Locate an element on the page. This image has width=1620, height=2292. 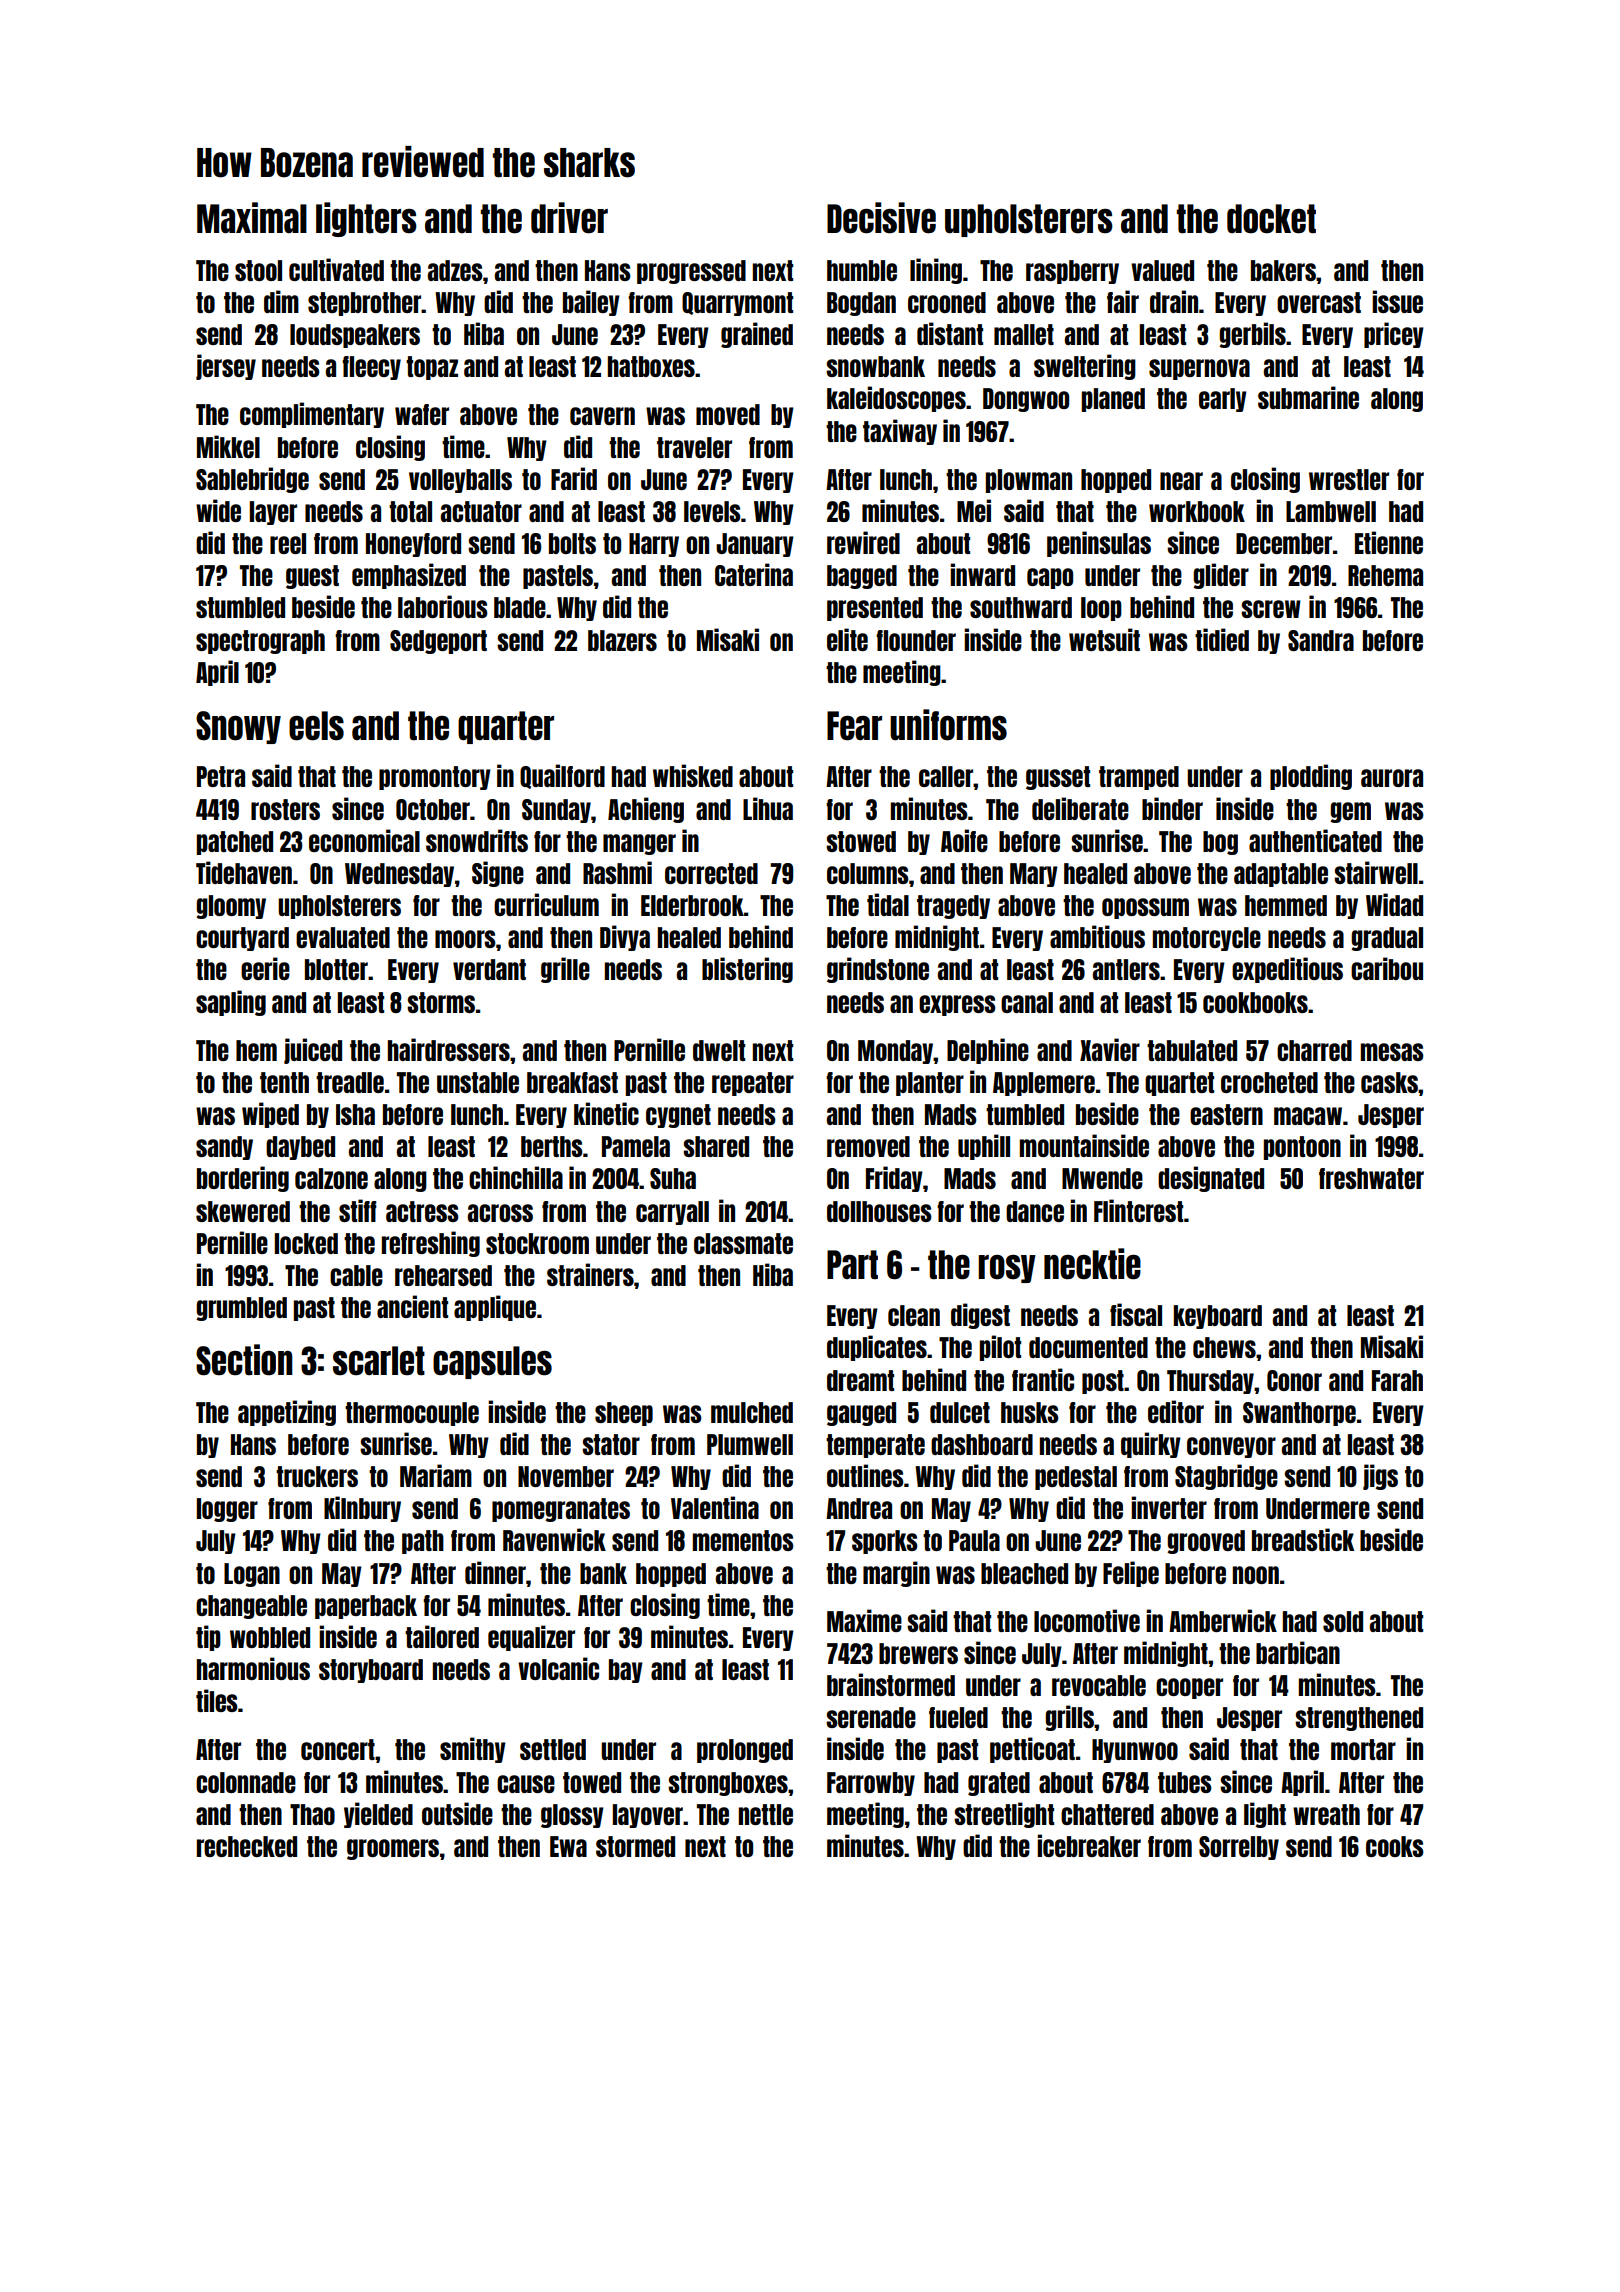
wrestler is located at coordinates (1349, 479).
